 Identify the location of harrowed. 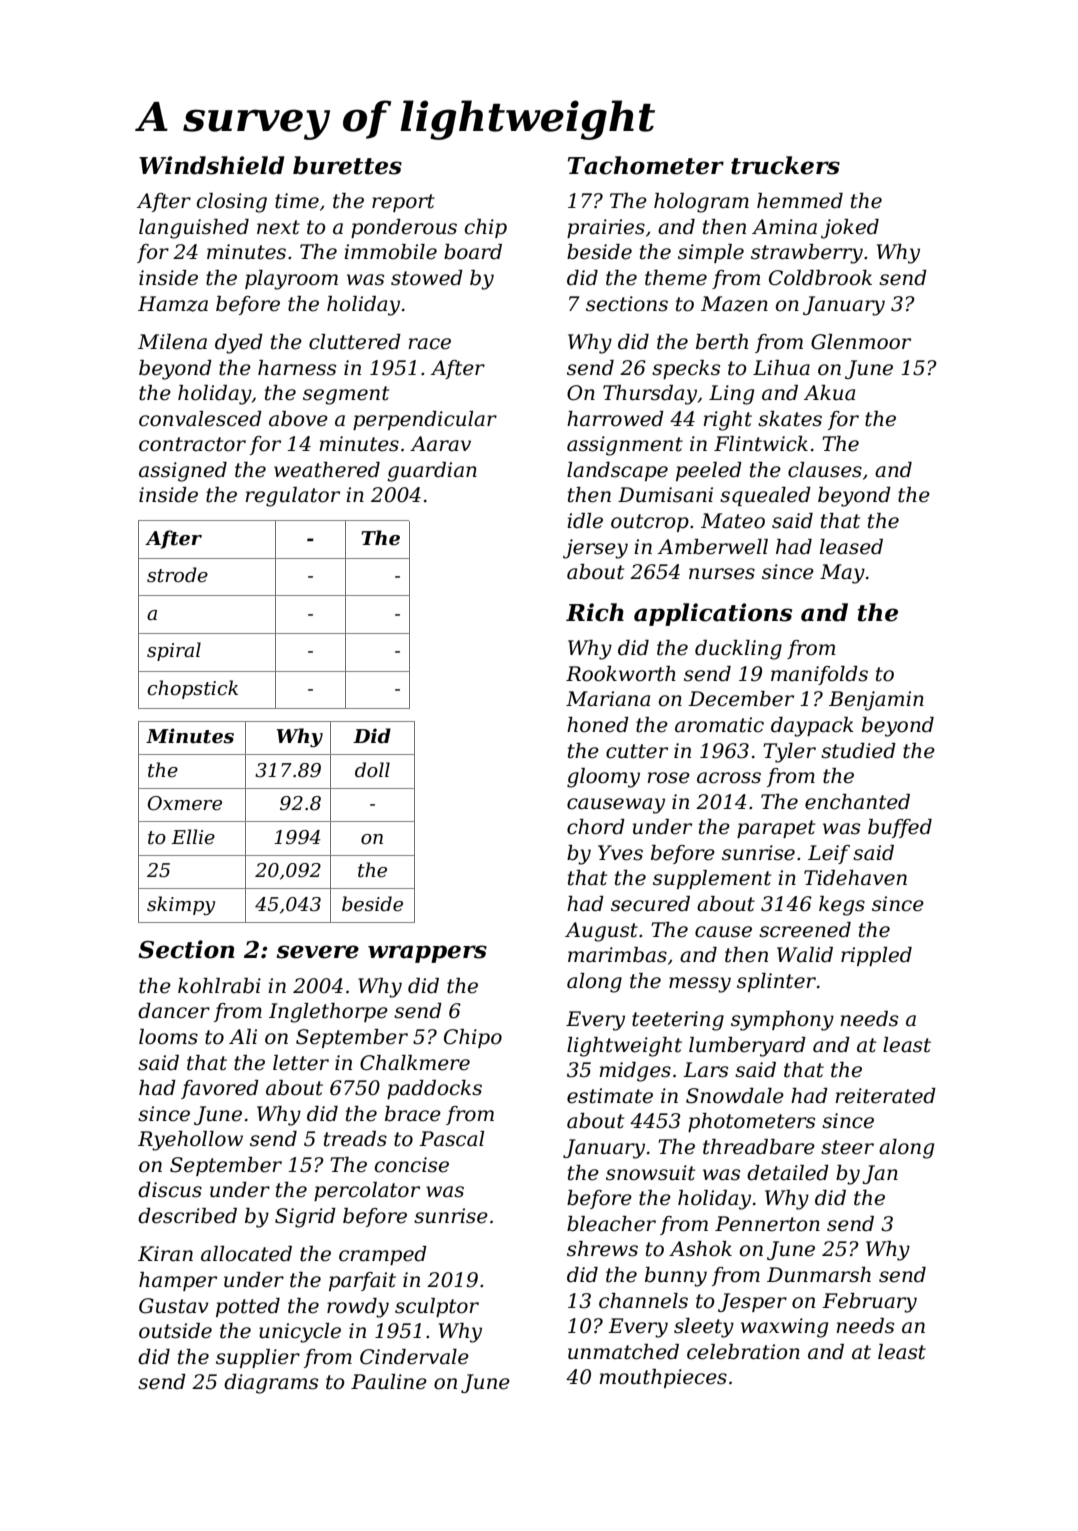
(615, 419).
